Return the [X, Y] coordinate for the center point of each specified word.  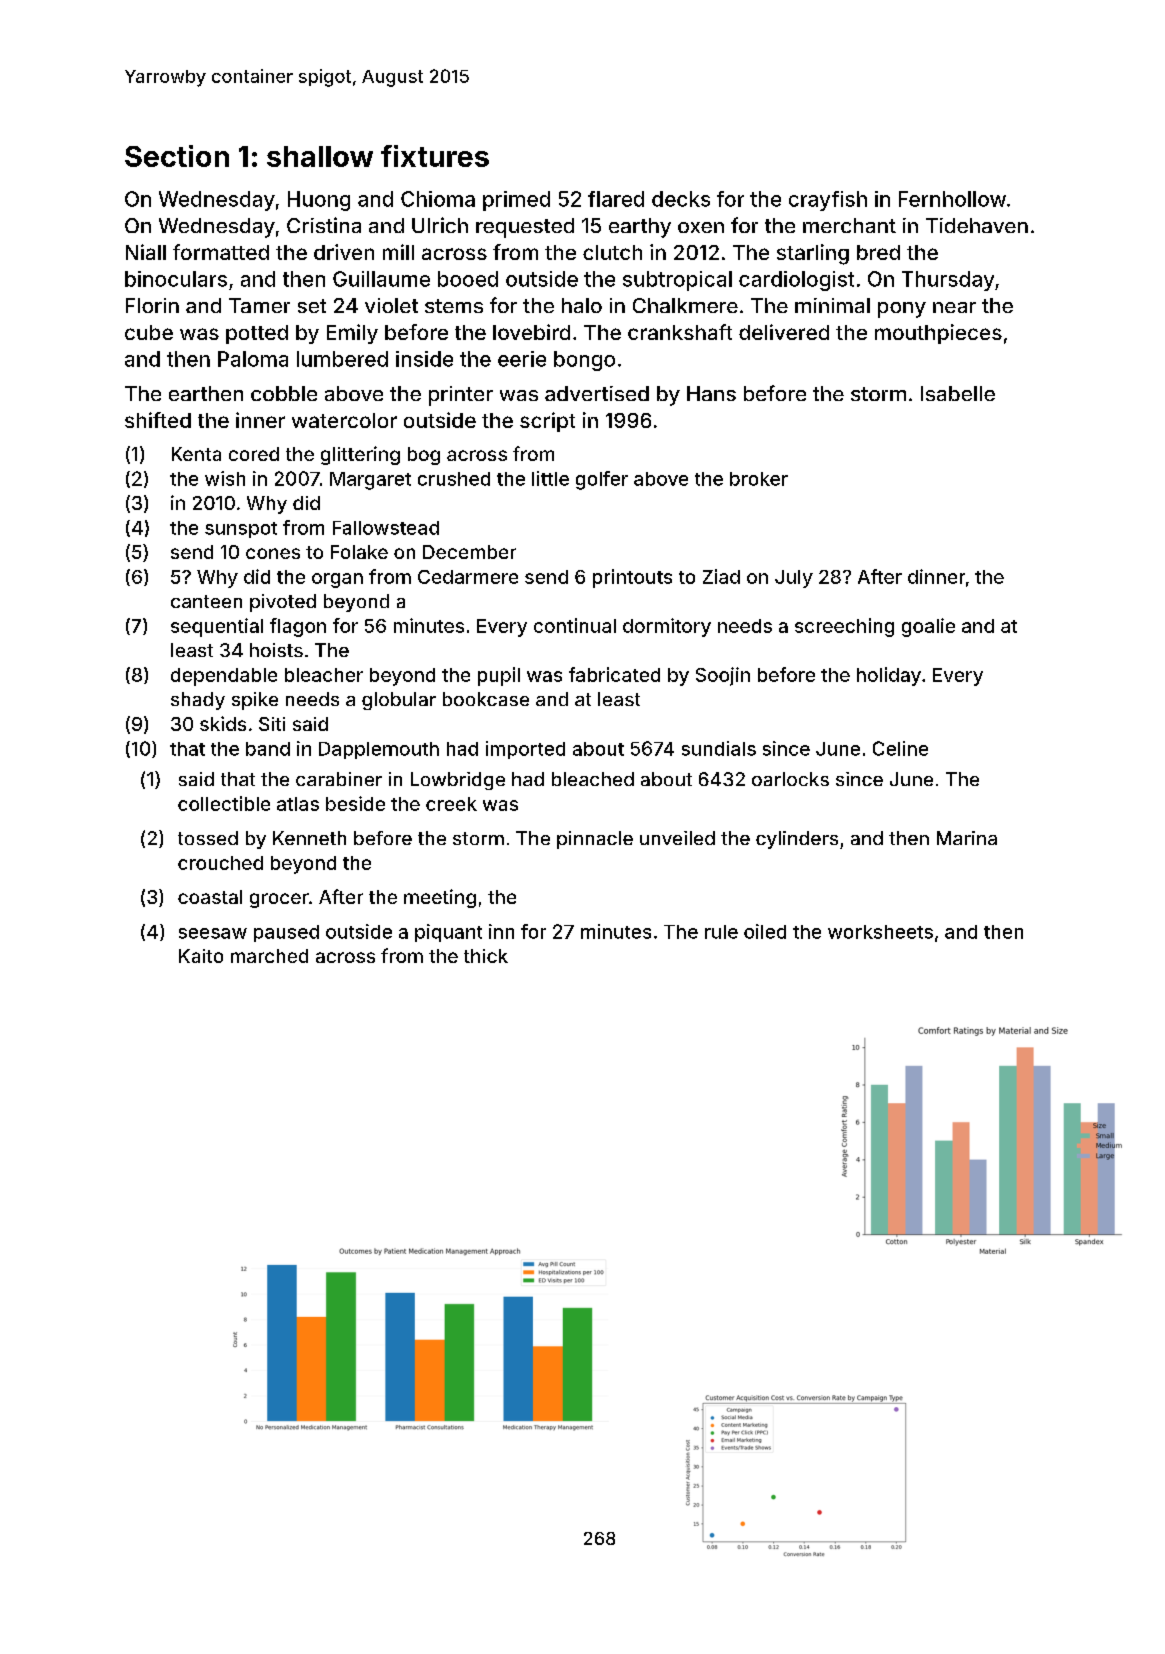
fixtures [435, 156]
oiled [765, 931]
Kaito [201, 956]
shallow [320, 156]
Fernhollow [952, 199]
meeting [440, 898]
